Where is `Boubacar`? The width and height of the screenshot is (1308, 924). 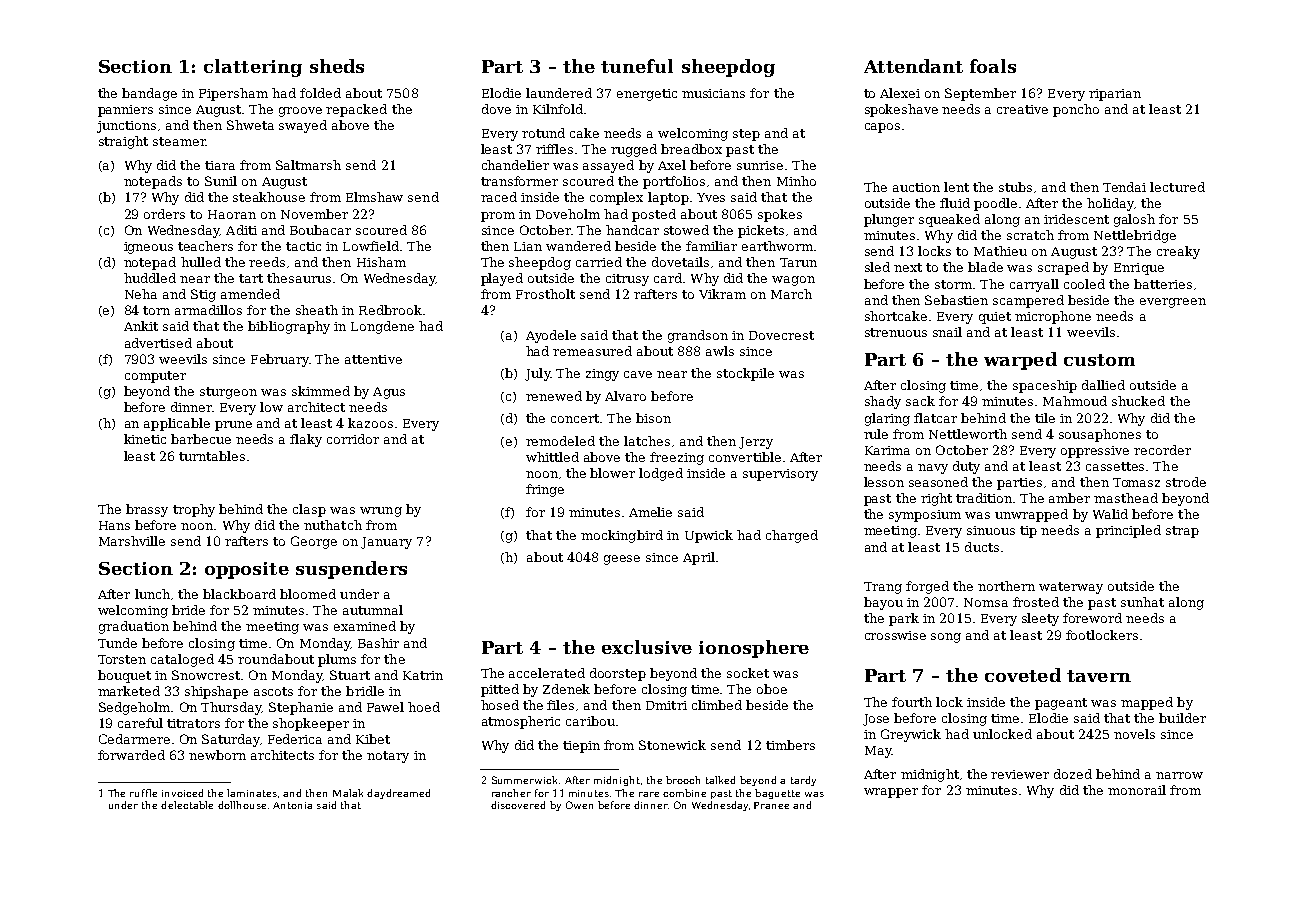 Boubacar is located at coordinates (320, 230).
